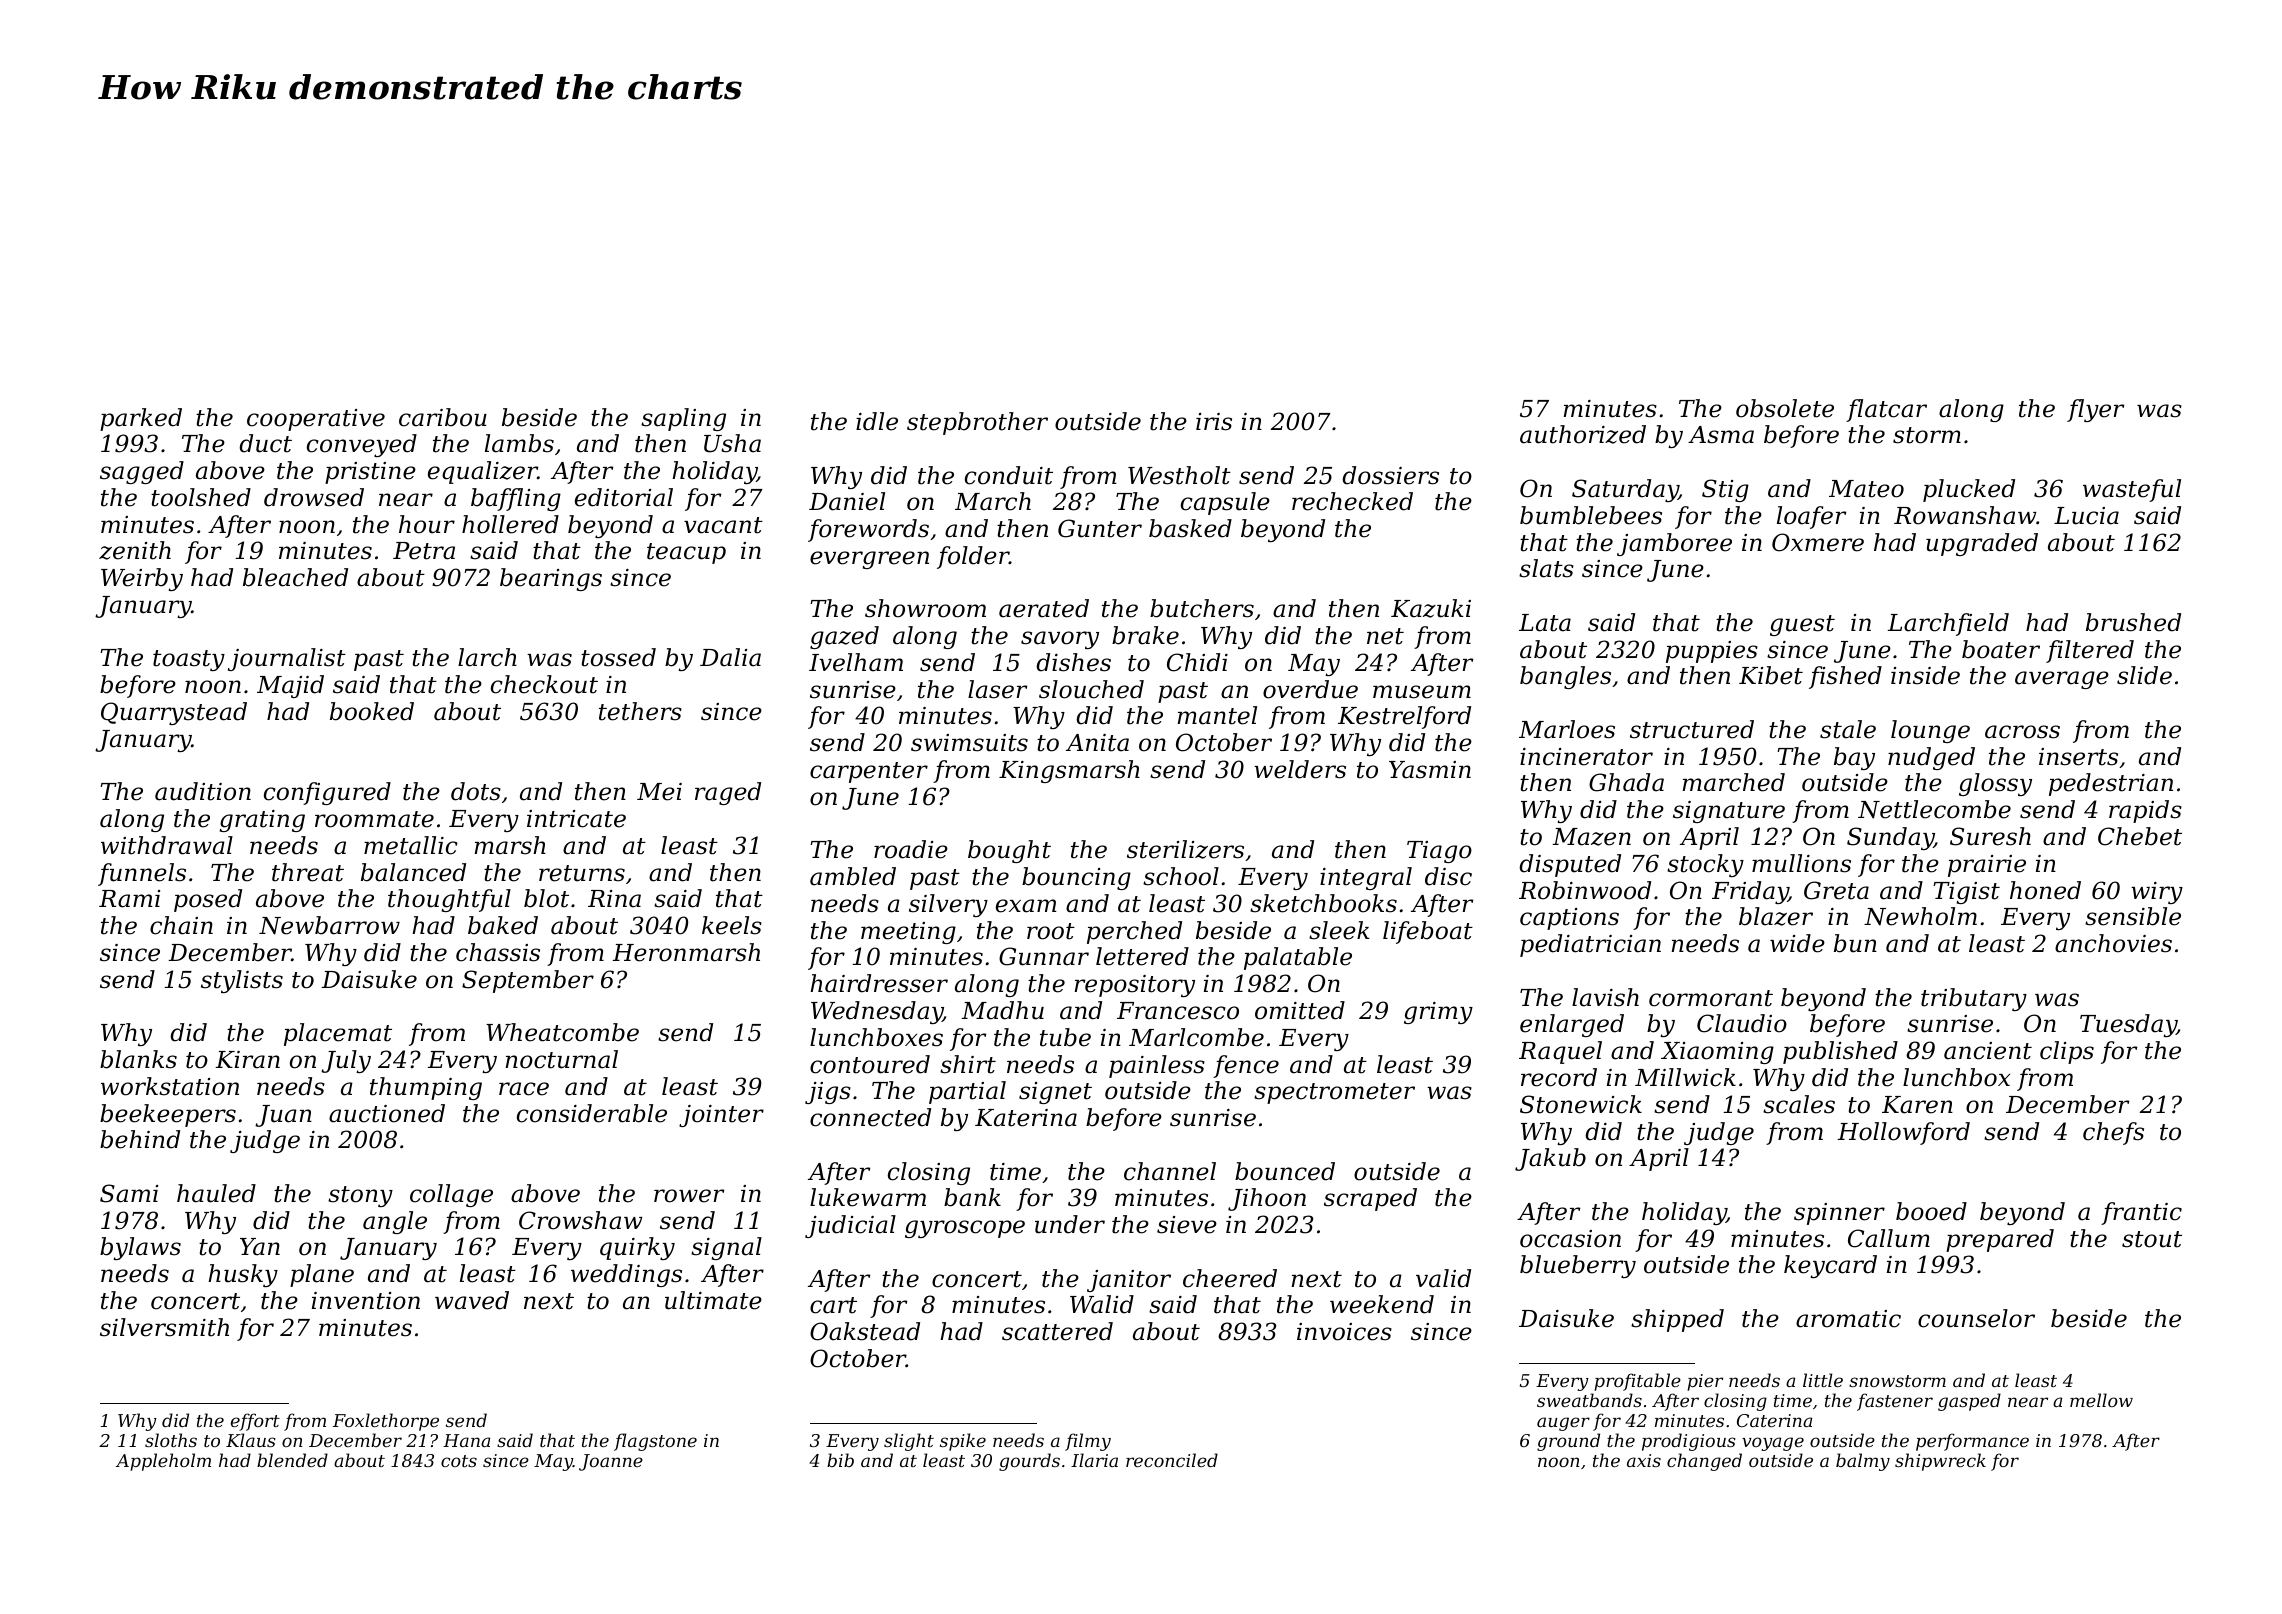 Image resolution: width=2282 pixels, height=1614 pixels. I want to click on cots, so click(459, 1461).
